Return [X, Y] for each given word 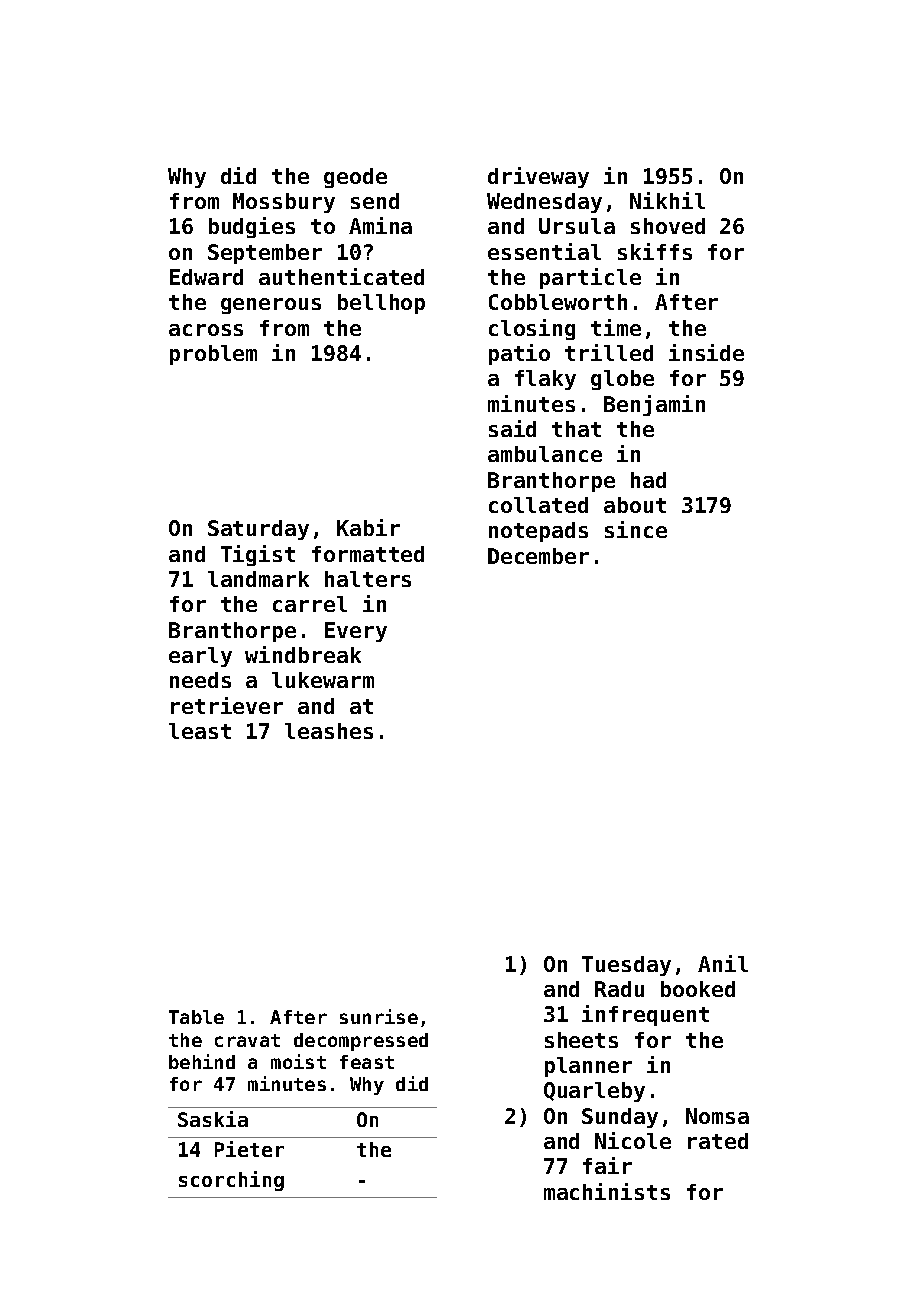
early [200, 657]
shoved [668, 226]
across [206, 330]
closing [532, 329]
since [636, 529]
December [538, 556]
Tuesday [626, 966]
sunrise [379, 1016]
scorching [231, 1181]
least [200, 731]
